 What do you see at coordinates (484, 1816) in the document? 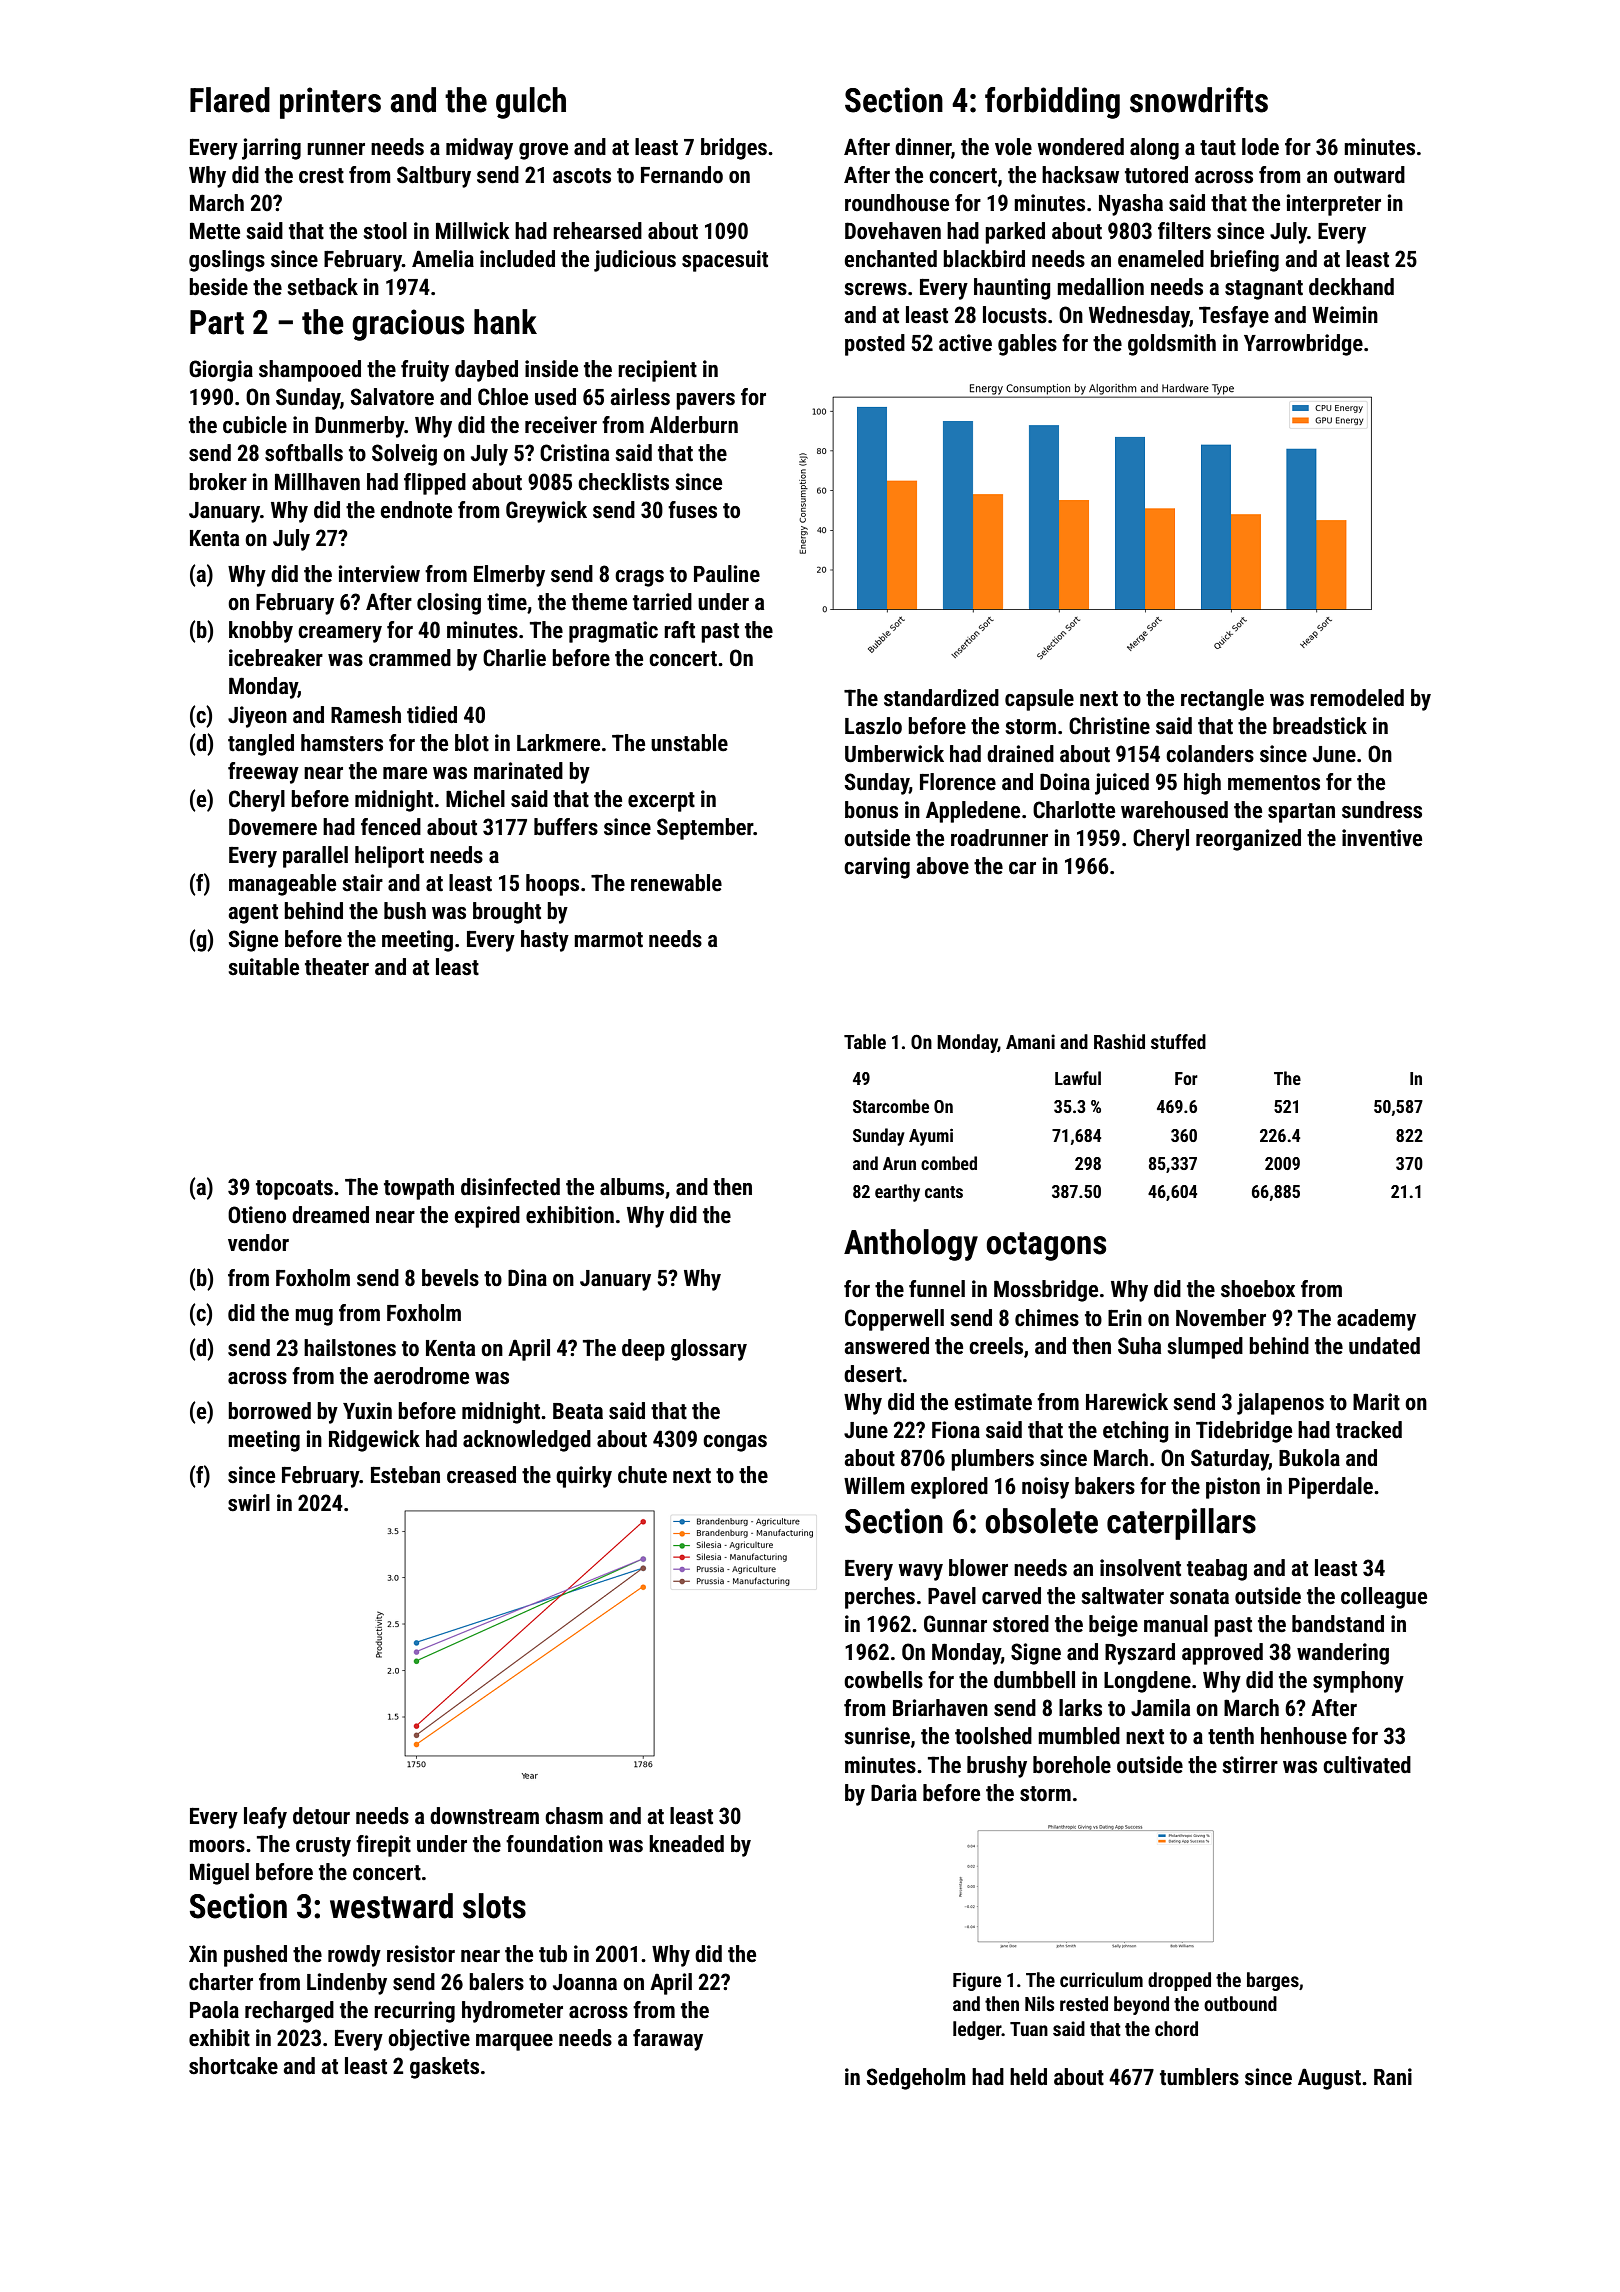
I see `downstream` at bounding box center [484, 1816].
